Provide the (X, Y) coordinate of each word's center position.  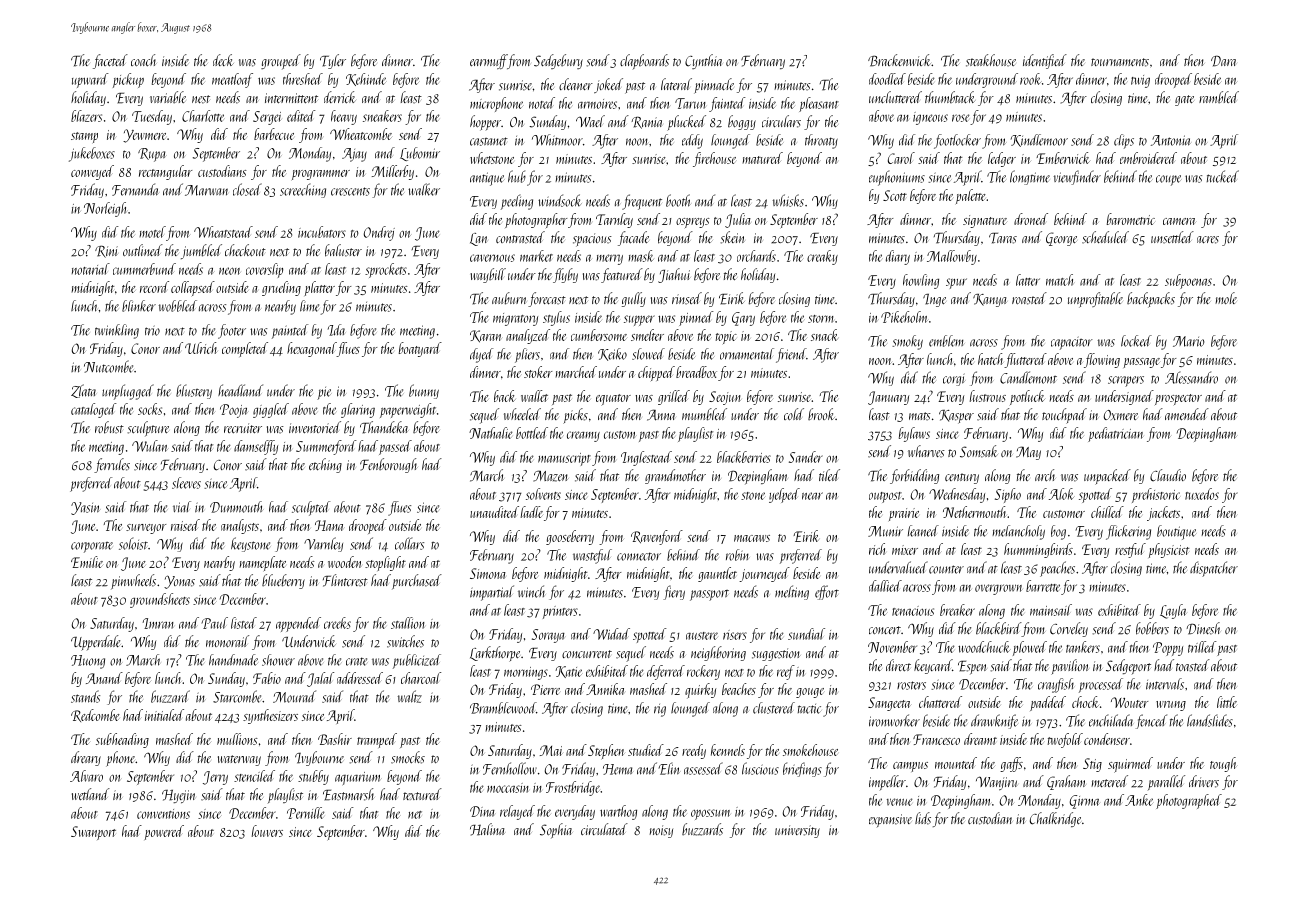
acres (1208, 240)
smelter (647, 335)
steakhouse (991, 60)
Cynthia (703, 61)
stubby (313, 777)
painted (290, 331)
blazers (86, 116)
